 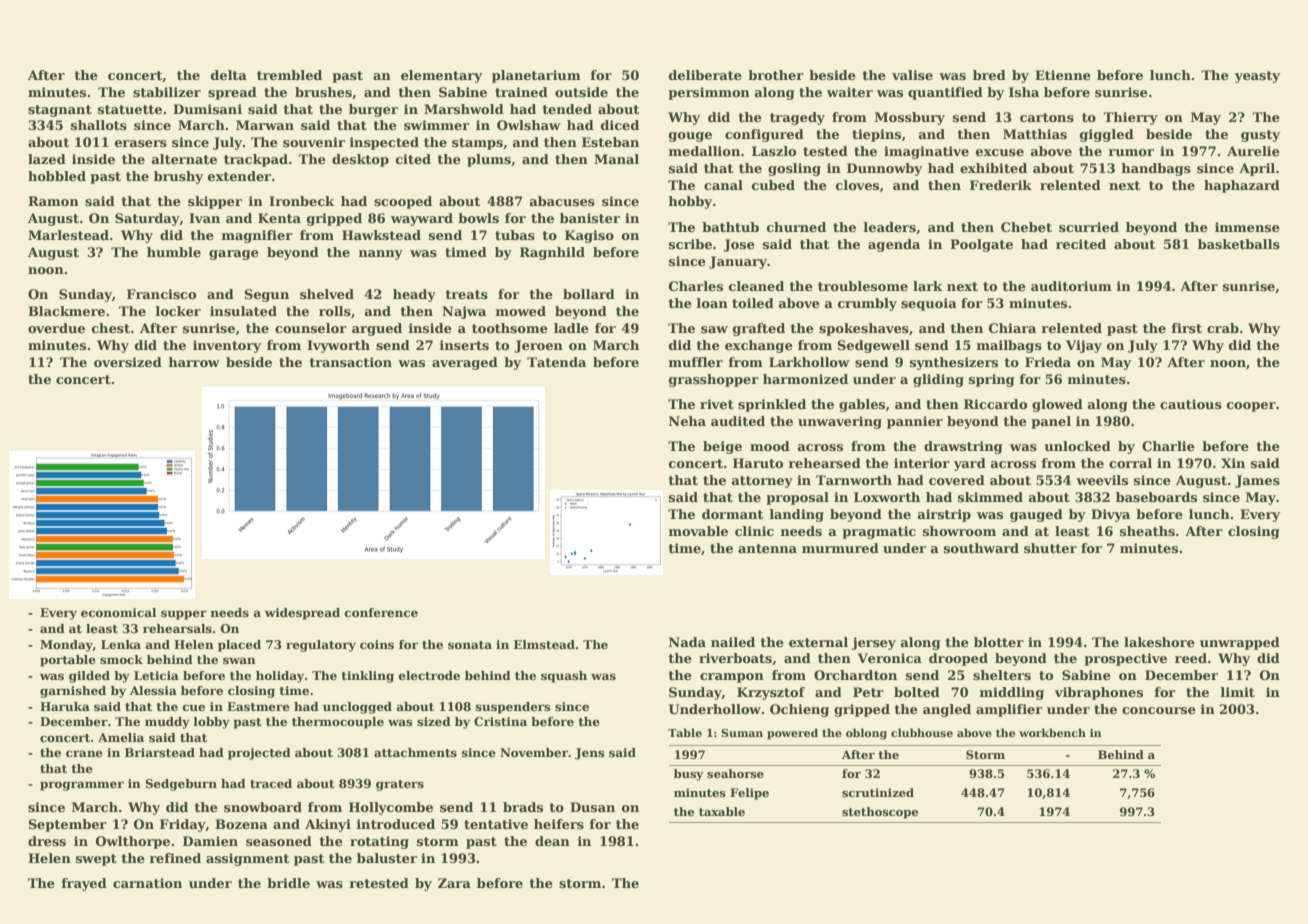 What do you see at coordinates (544, 644) in the document?
I see `Elmstead` at bounding box center [544, 644].
